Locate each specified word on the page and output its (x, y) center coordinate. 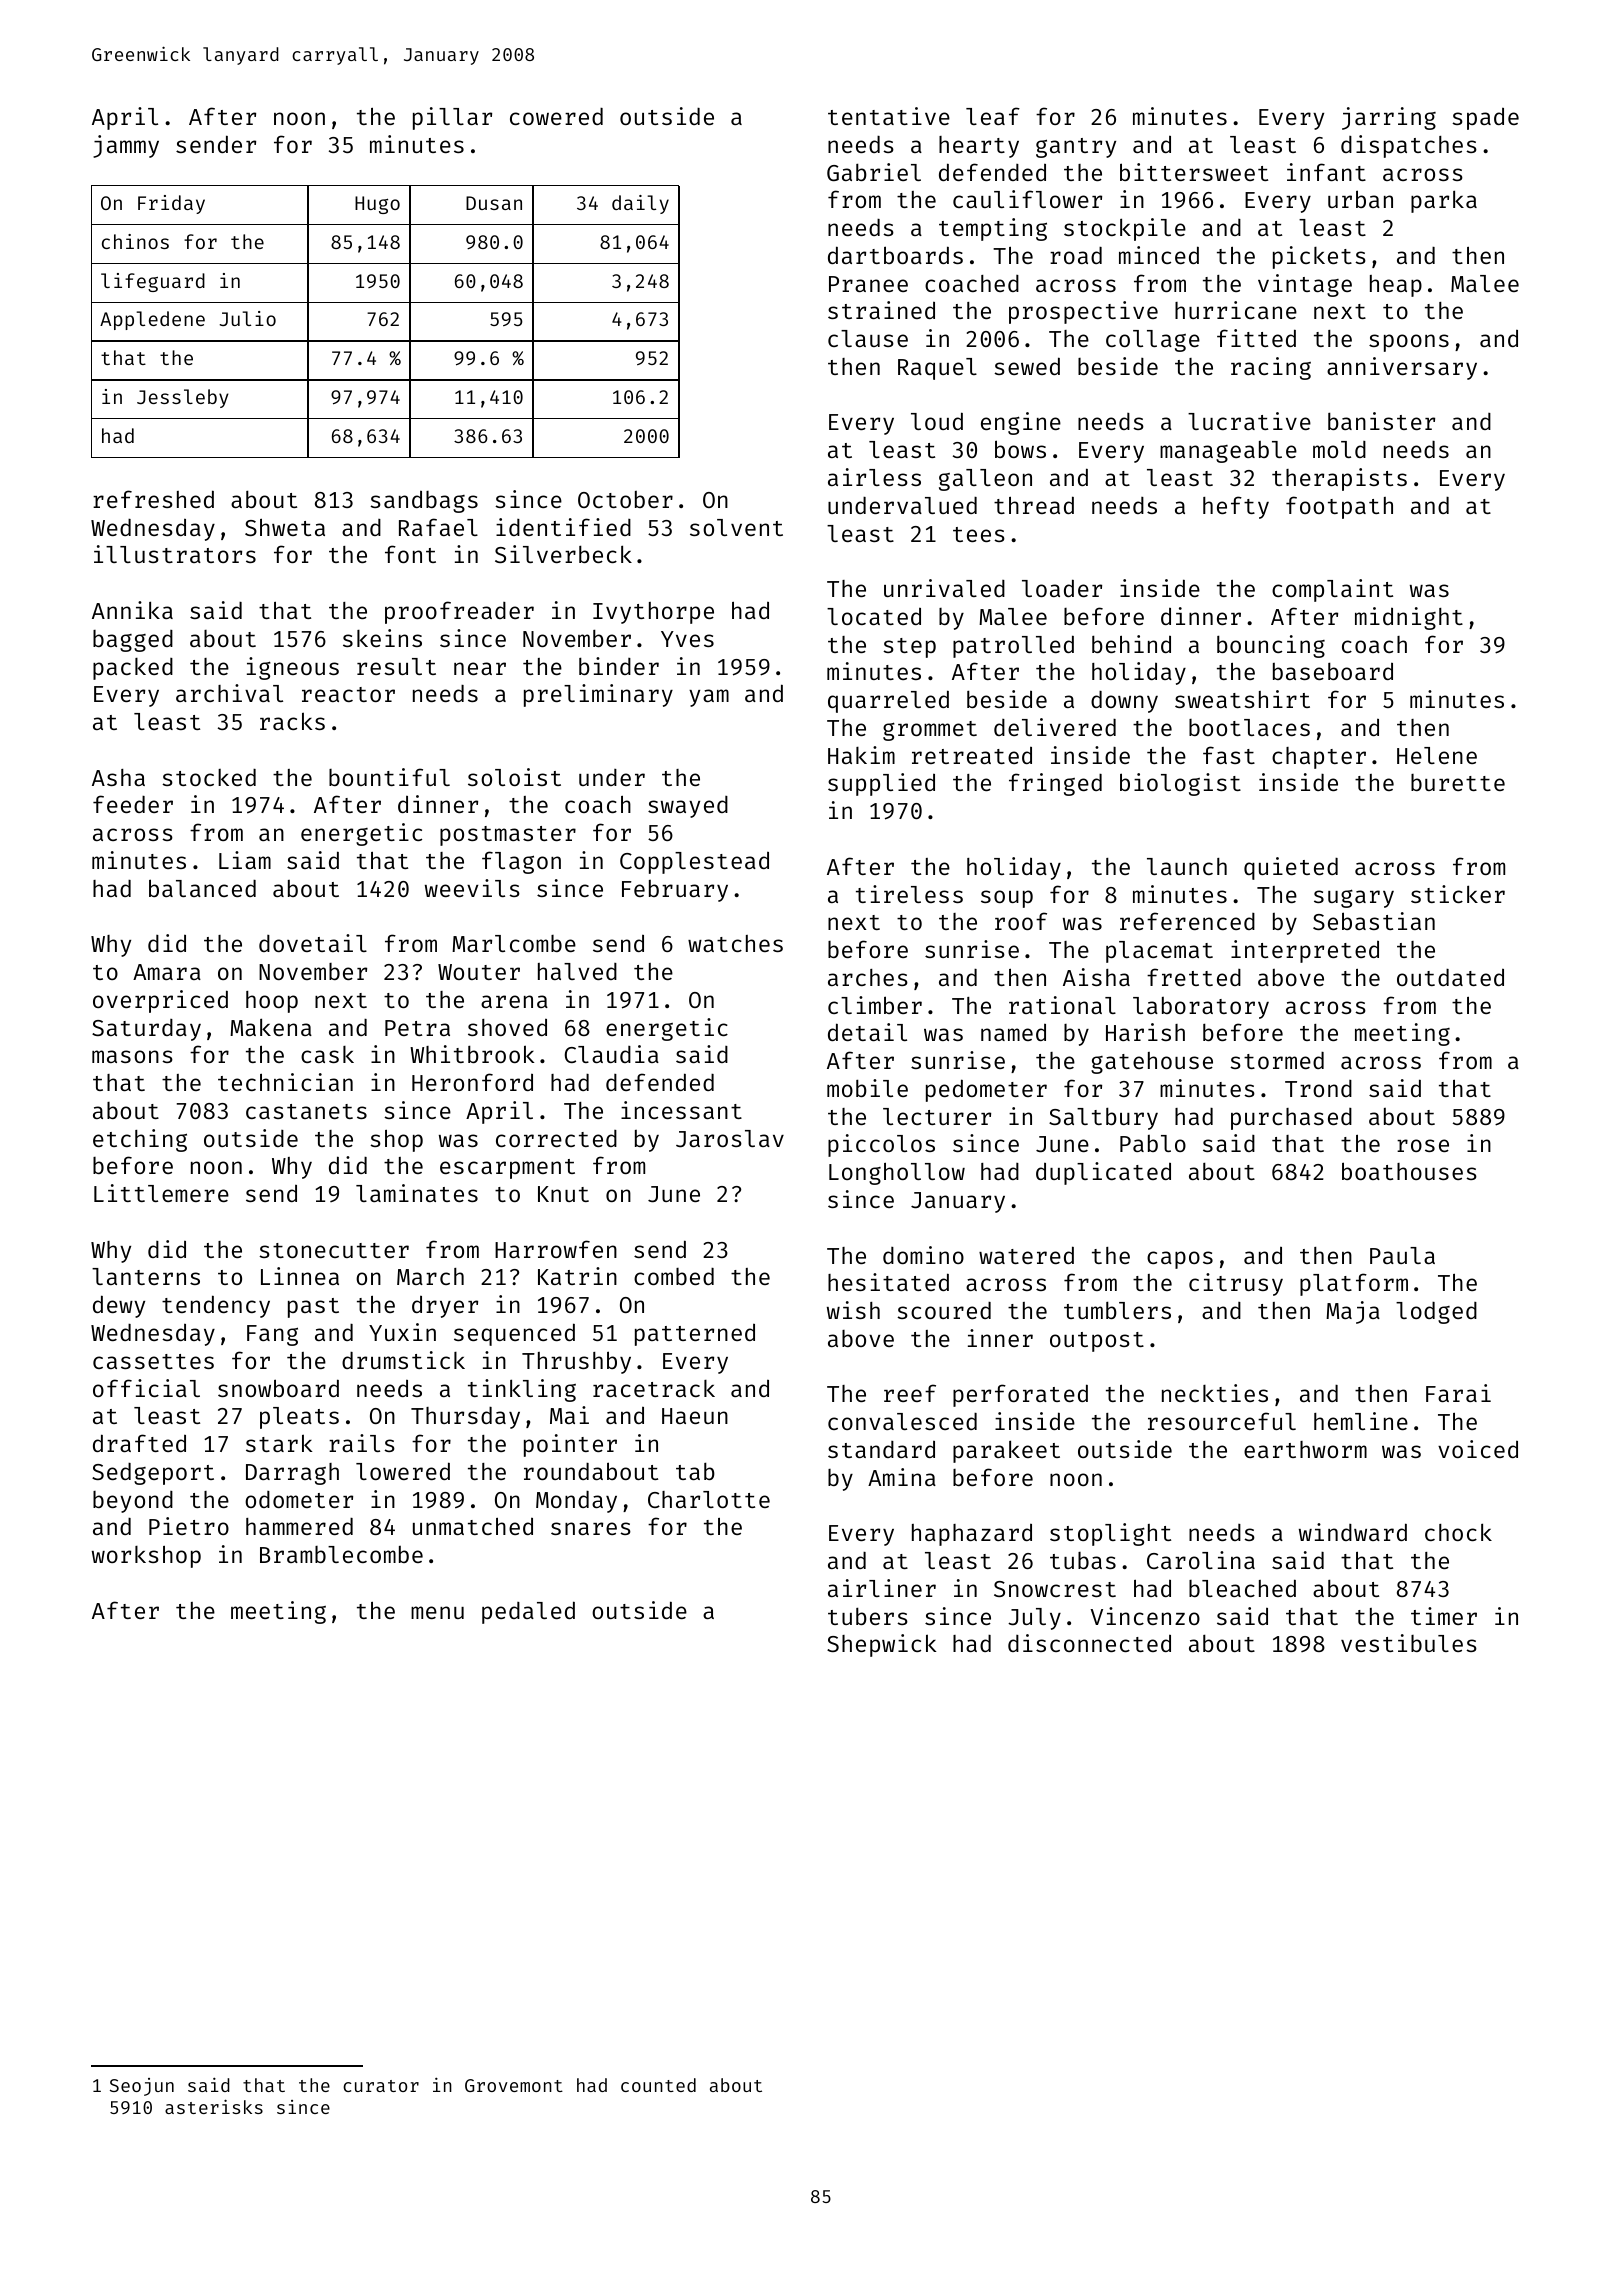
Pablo (1153, 1143)
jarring (1389, 118)
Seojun (142, 2087)
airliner (882, 1588)
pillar (452, 118)
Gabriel (874, 172)
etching (140, 1140)
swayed (688, 807)
